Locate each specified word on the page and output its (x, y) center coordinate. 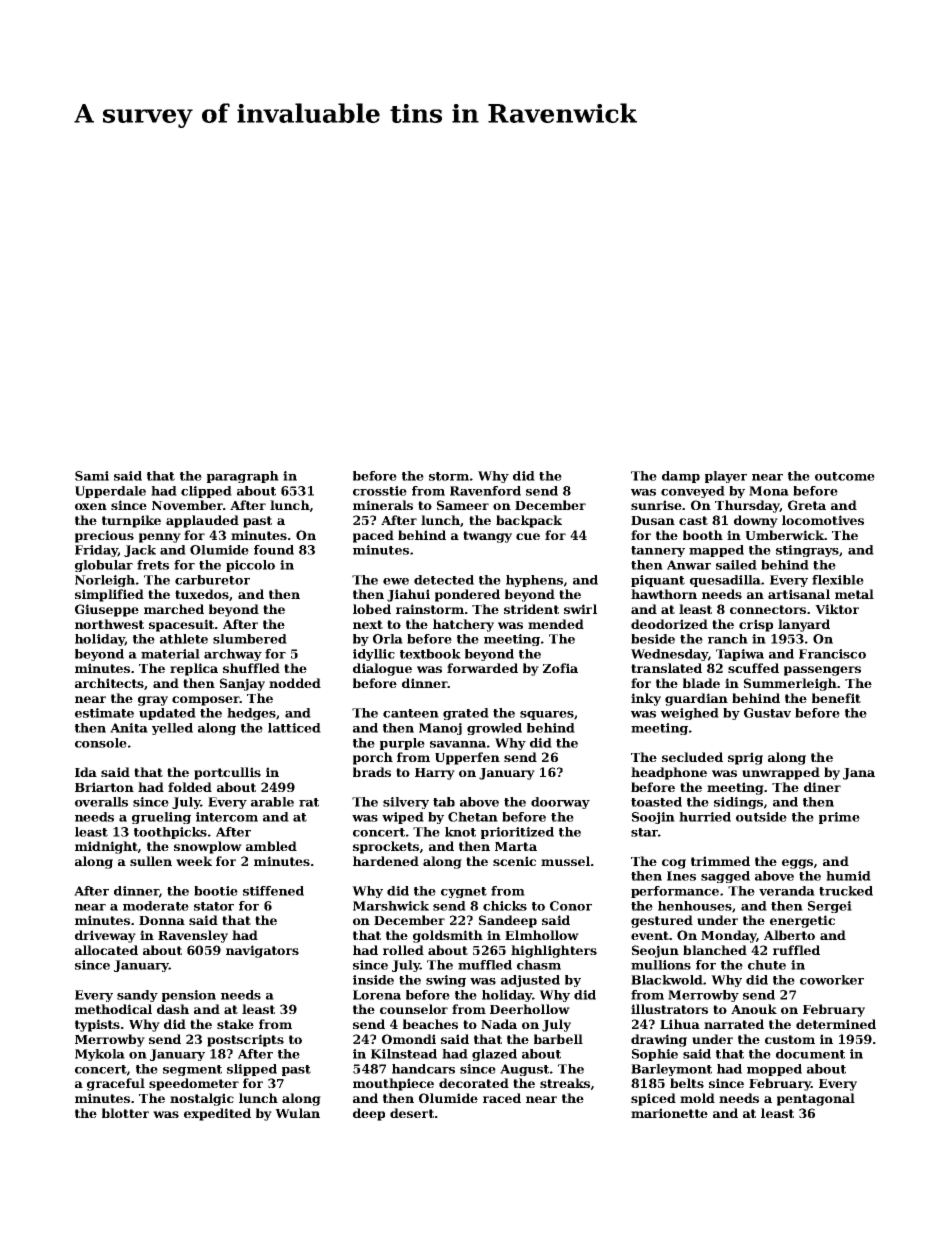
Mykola (100, 1055)
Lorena (377, 995)
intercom (227, 817)
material (170, 654)
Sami (92, 476)
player (726, 477)
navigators (262, 951)
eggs (797, 864)
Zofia (560, 668)
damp (681, 477)
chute (767, 965)
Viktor (837, 609)
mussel (565, 861)
